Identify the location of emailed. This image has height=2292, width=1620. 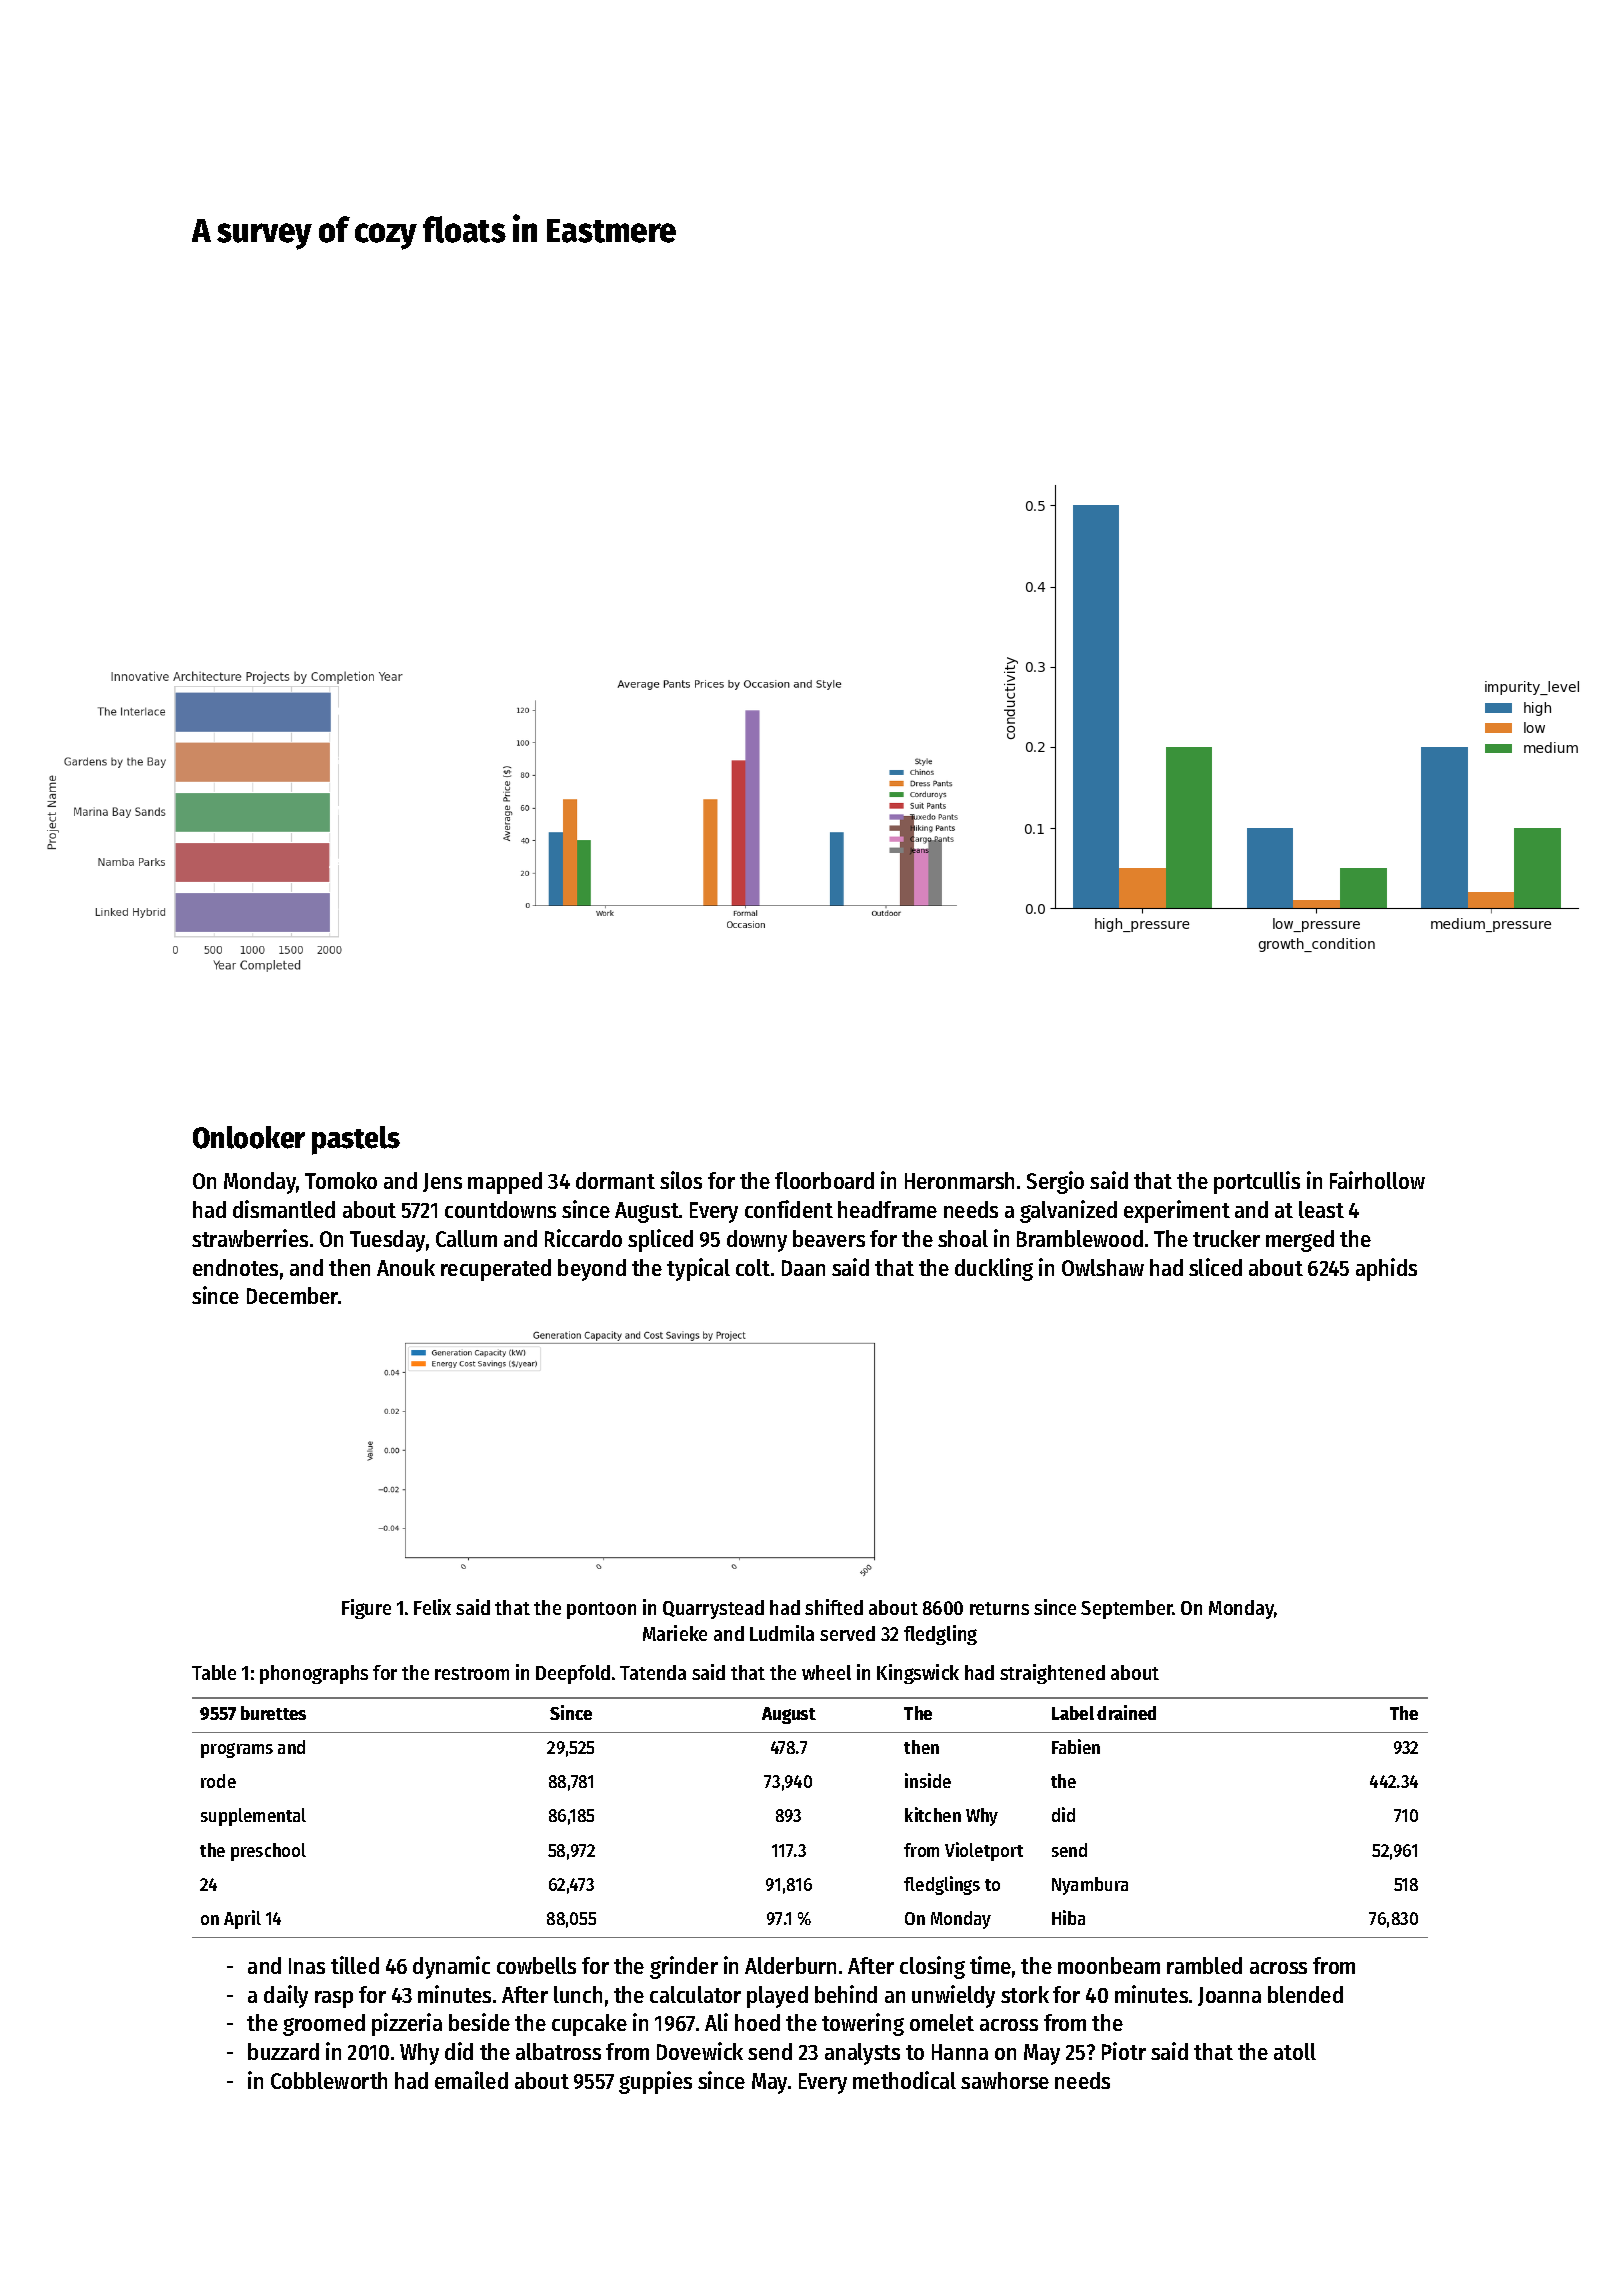
(471, 2080).
